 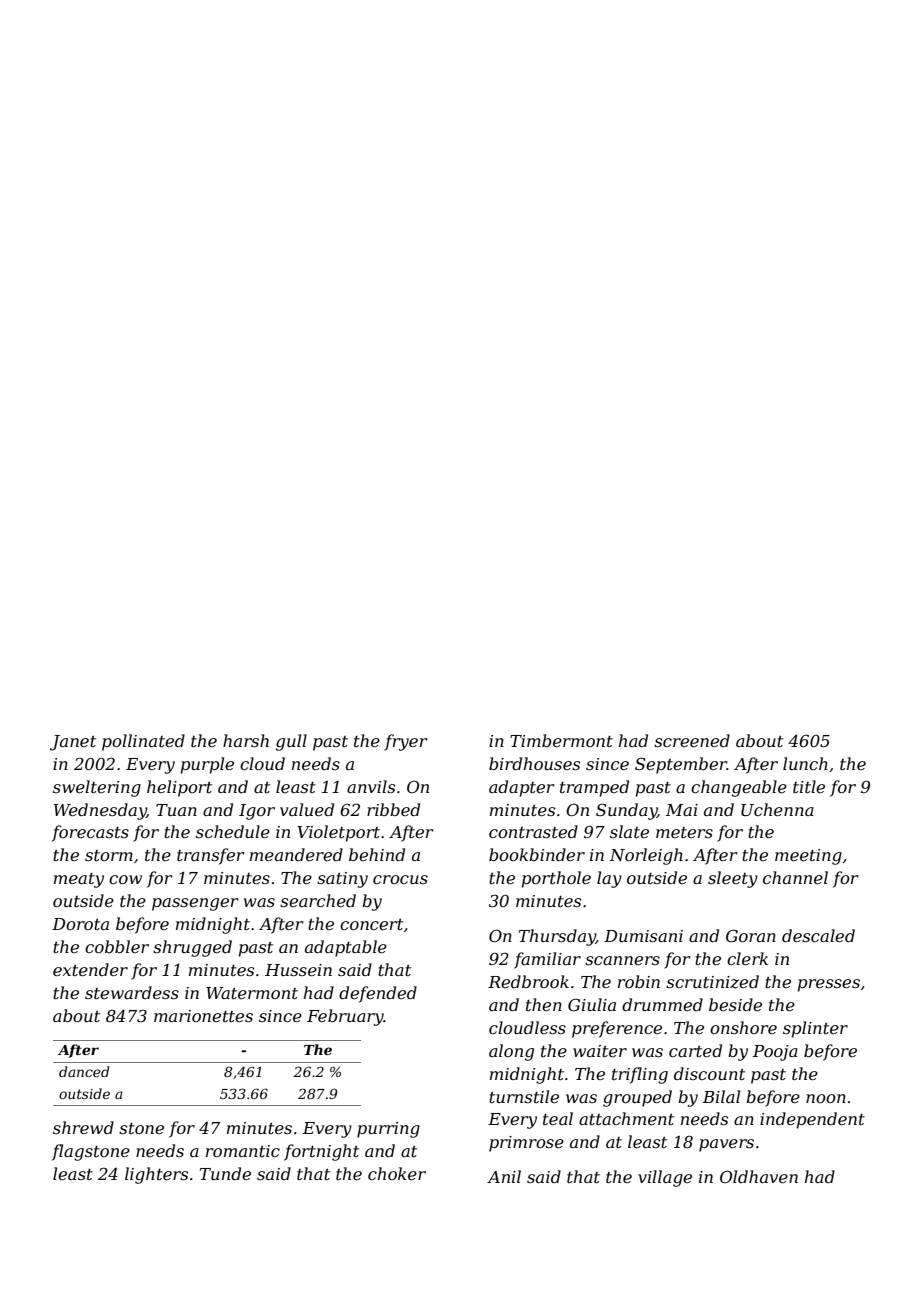 What do you see at coordinates (557, 937) in the screenshot?
I see `Thursday` at bounding box center [557, 937].
